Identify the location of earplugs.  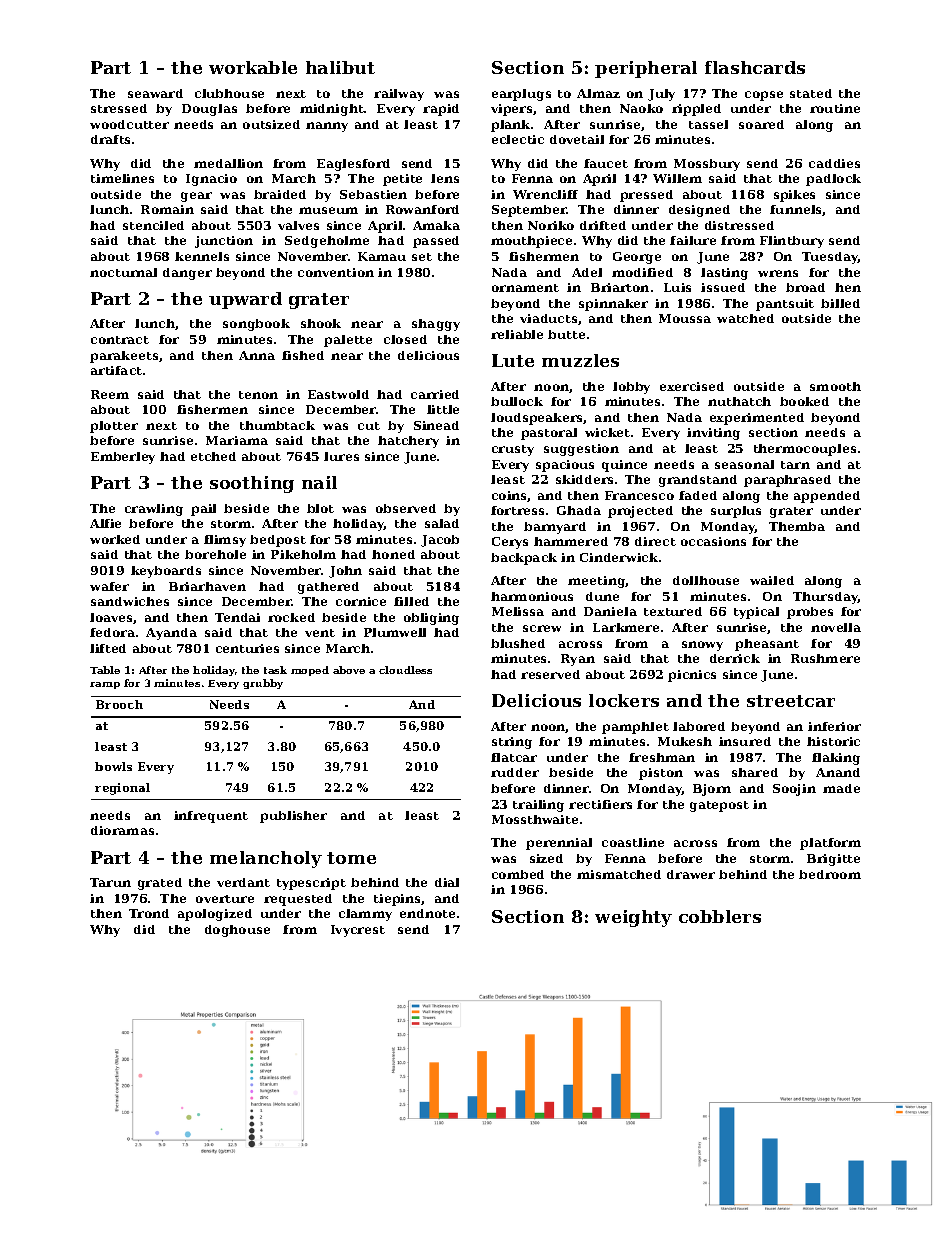
(521, 95).
